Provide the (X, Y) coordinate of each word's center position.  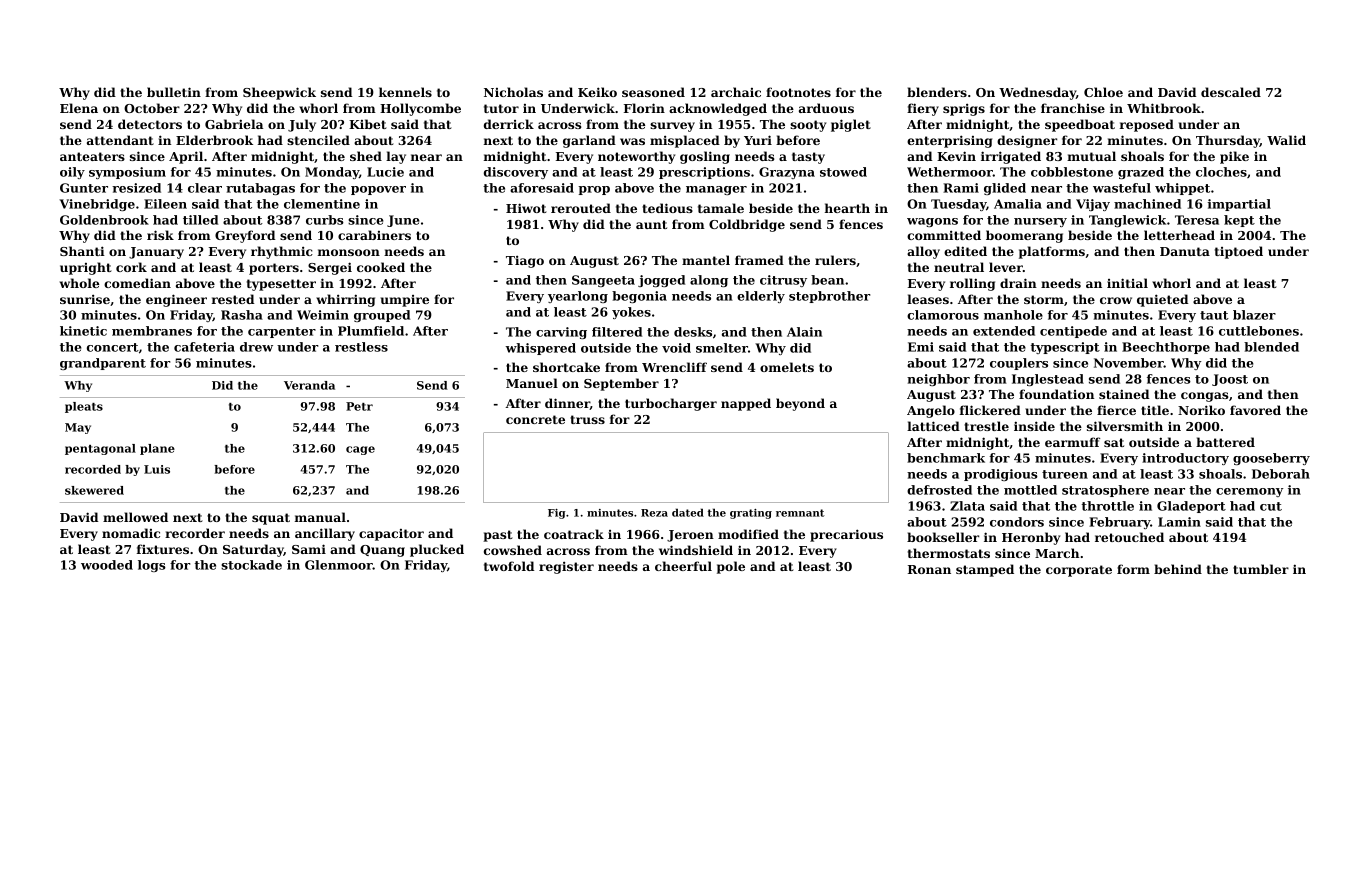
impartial (1239, 205)
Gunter (84, 188)
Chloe (1103, 92)
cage (360, 450)
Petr (359, 406)
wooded (107, 565)
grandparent (103, 364)
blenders (937, 92)
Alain (804, 332)
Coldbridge (747, 225)
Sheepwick (279, 93)
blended (1271, 347)
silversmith (1125, 426)
